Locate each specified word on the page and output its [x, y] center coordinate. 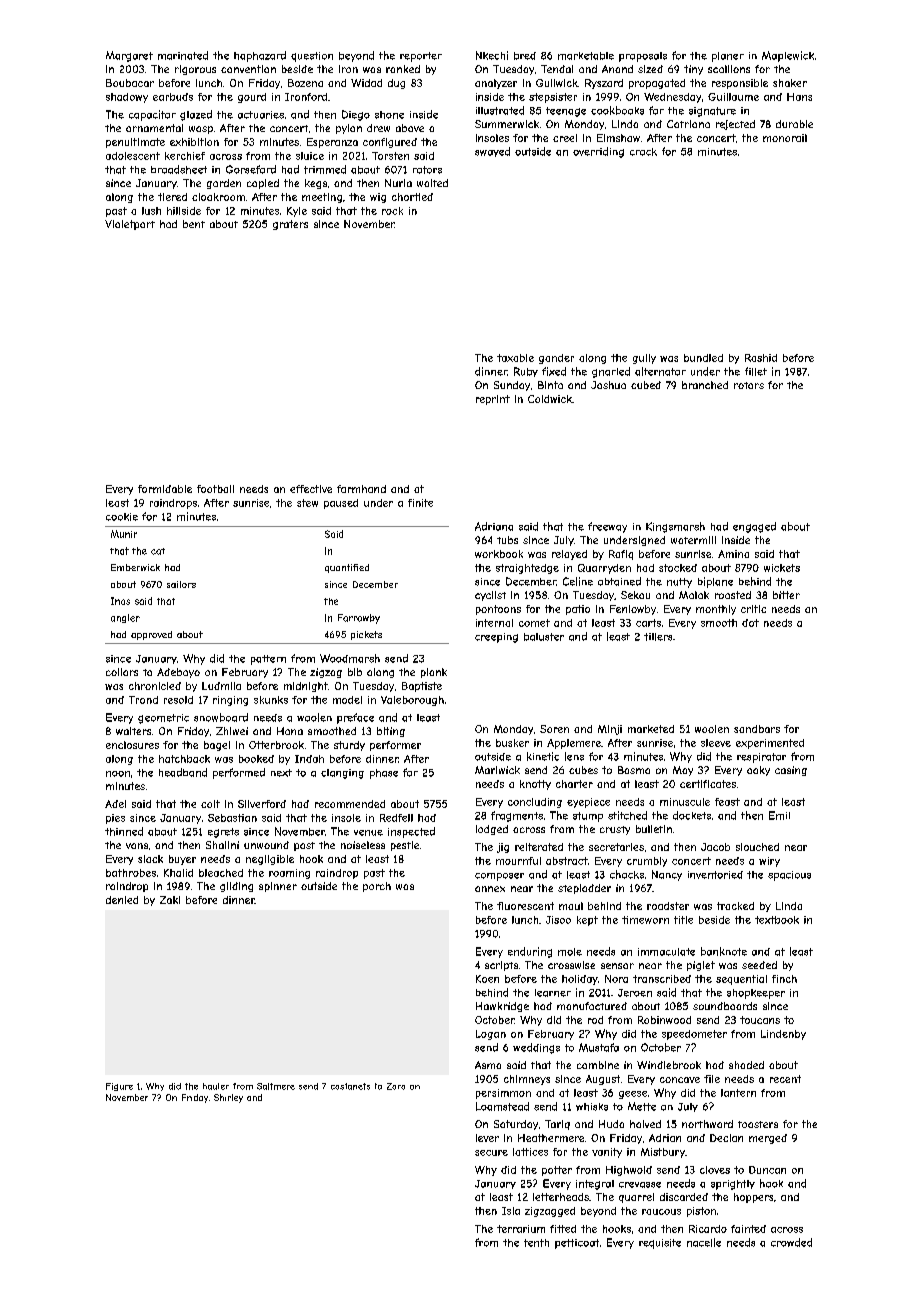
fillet [756, 371]
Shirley [228, 1098]
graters [290, 225]
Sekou [635, 595]
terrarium [521, 1229]
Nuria [398, 183]
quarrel [636, 1198]
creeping [496, 638]
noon [118, 774]
